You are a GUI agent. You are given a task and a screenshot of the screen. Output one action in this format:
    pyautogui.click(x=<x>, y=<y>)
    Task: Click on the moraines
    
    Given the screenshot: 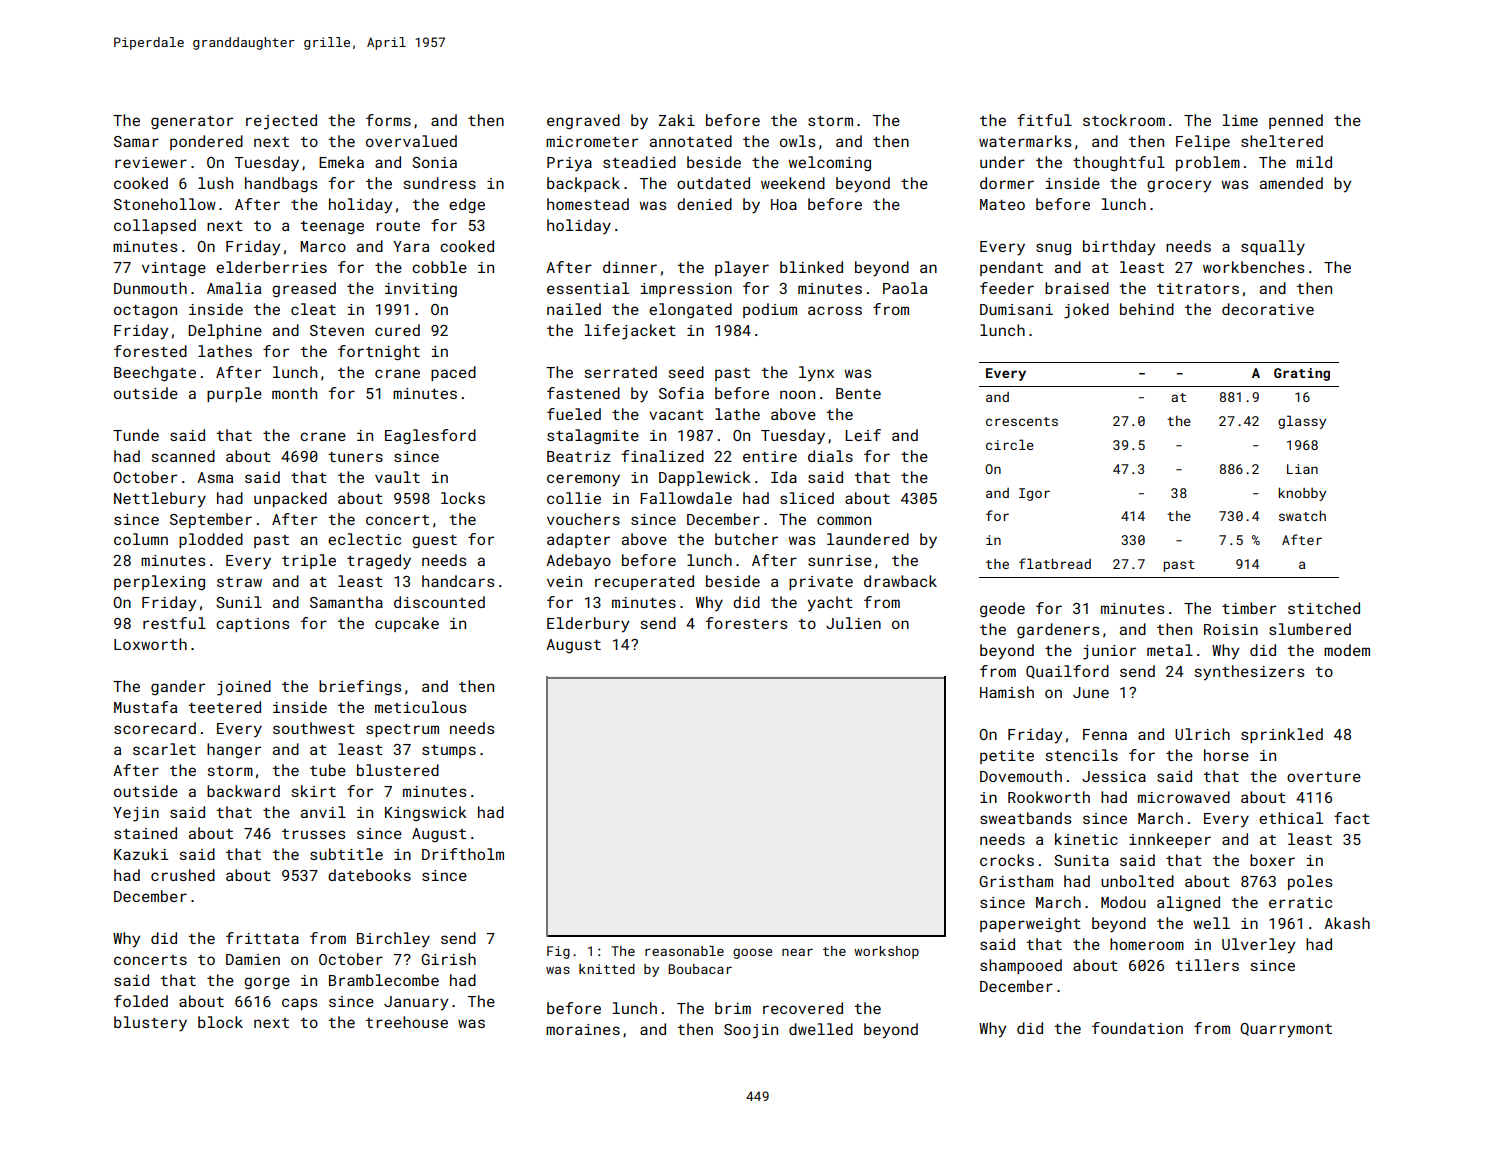 What is the action you would take?
    pyautogui.click(x=583, y=1029)
